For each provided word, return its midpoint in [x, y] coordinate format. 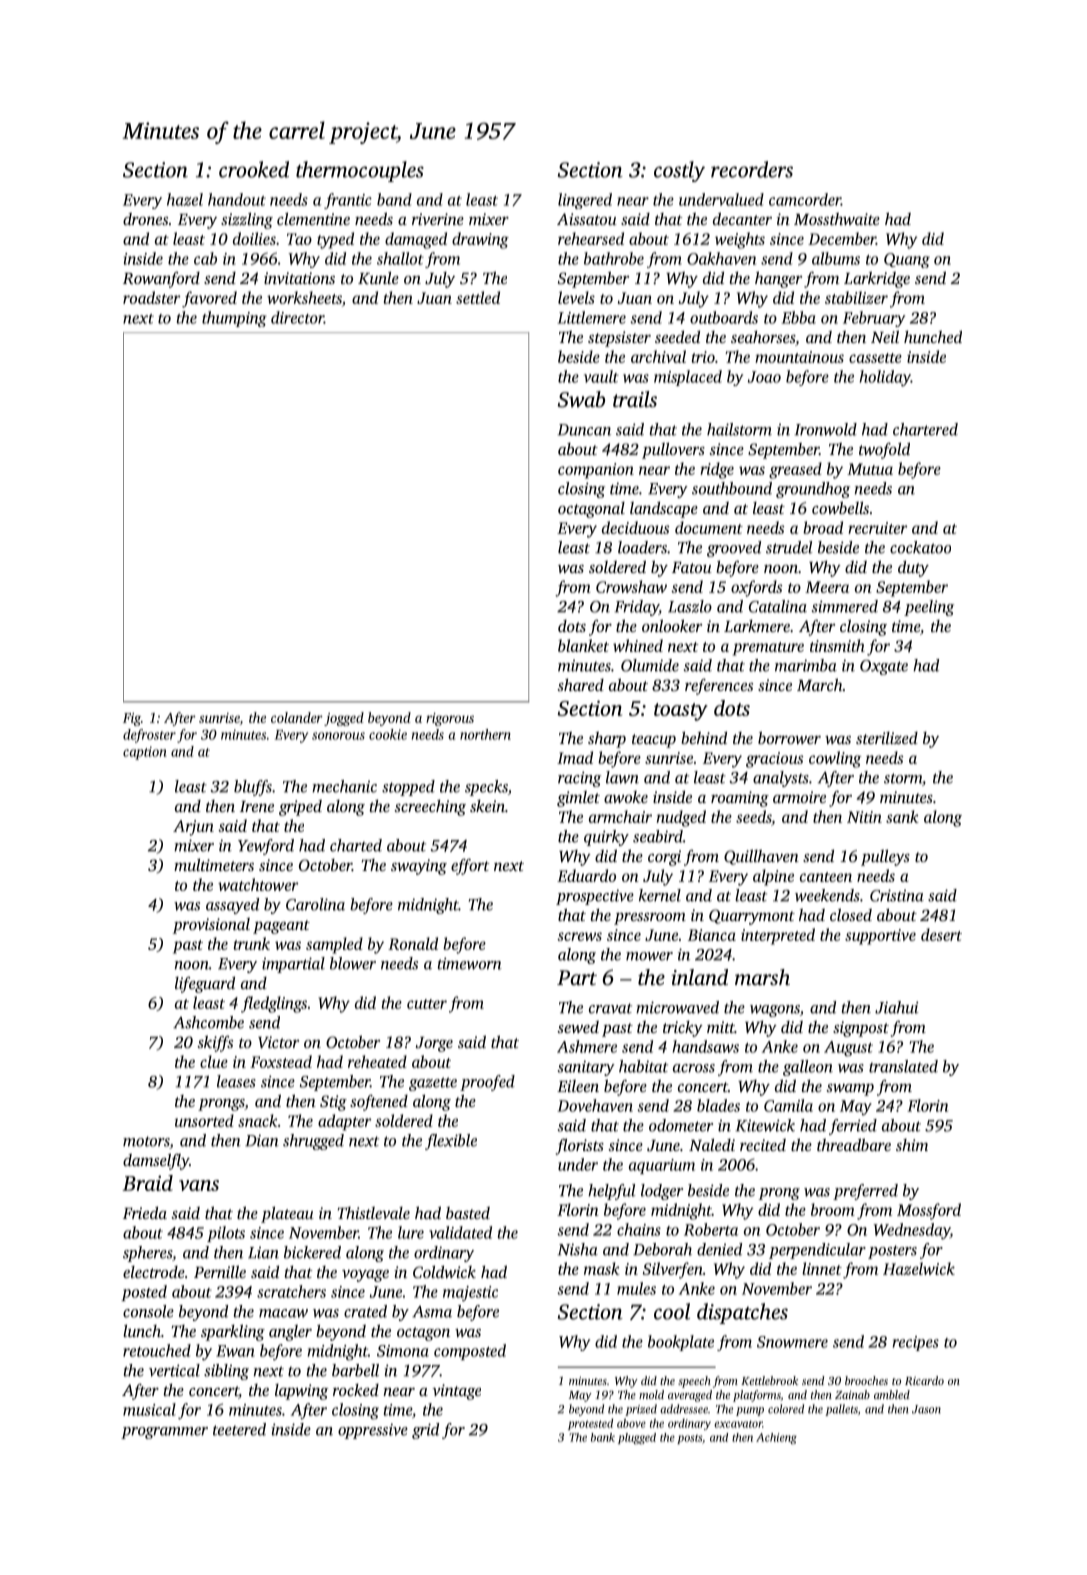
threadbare [854, 1144]
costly [679, 171]
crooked [254, 169]
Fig [132, 719]
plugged [637, 1438]
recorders [752, 169]
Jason [926, 1409]
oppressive [373, 1431]
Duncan [584, 430]
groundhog [813, 490]
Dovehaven [595, 1105]
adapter [344, 1122]
